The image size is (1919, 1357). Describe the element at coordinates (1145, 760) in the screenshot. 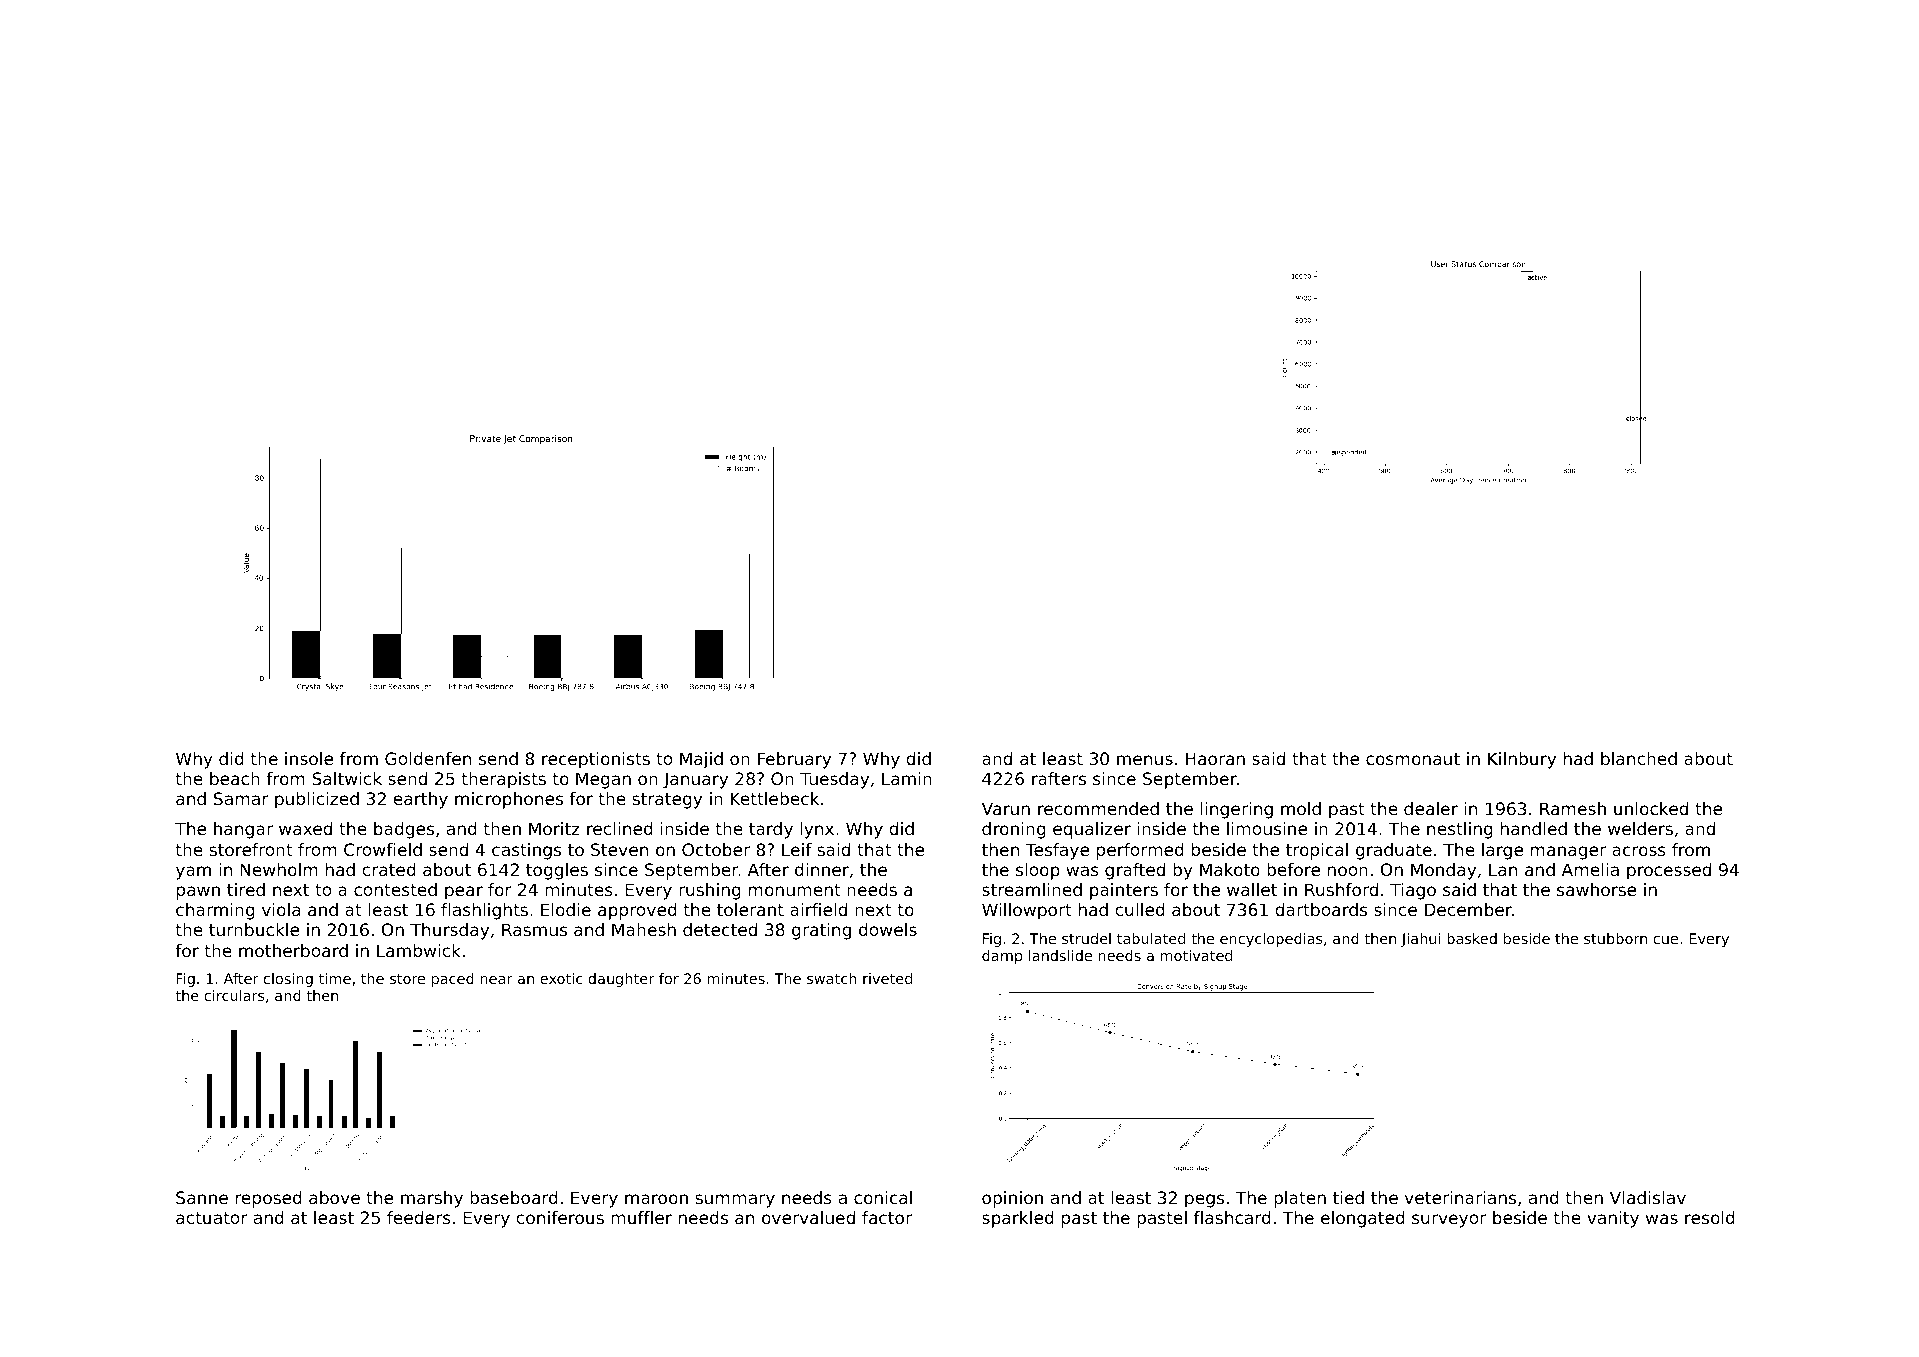

I see `menus` at that location.
